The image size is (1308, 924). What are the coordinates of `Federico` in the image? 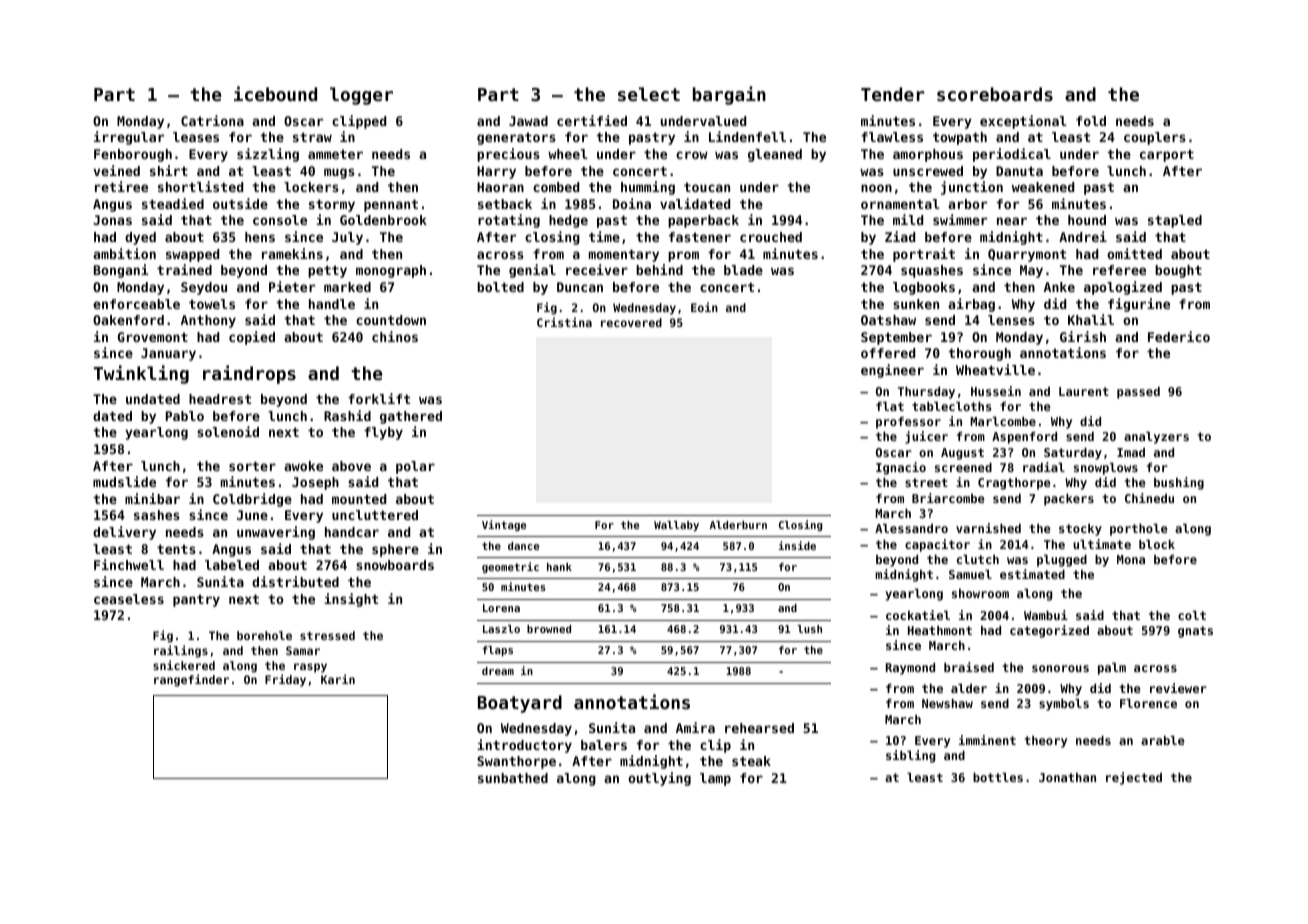 It's located at (1179, 336).
